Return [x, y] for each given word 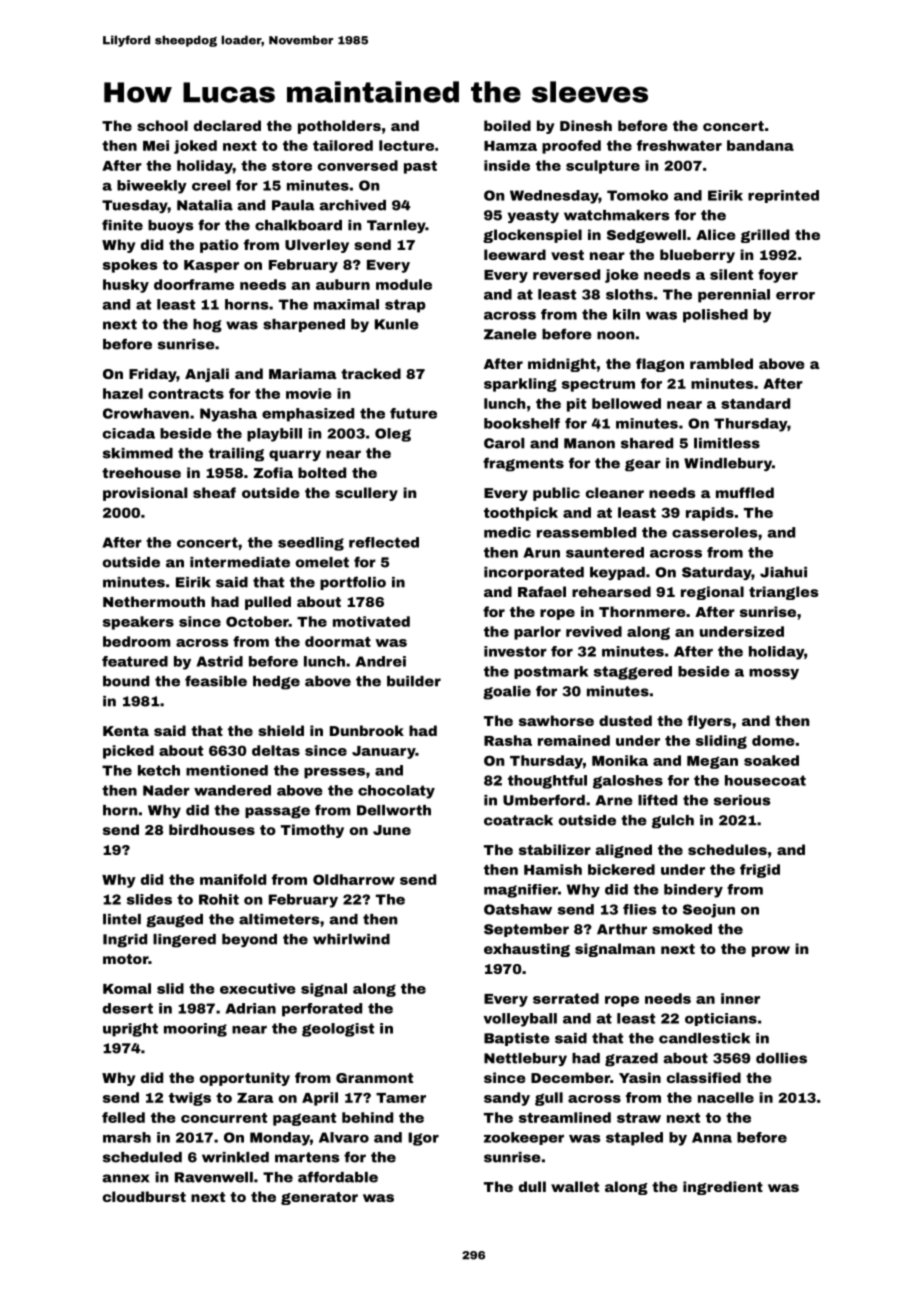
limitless [727, 443]
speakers [138, 623]
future [413, 413]
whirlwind [351, 939]
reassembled [586, 532]
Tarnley [396, 226]
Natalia [205, 205]
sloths [629, 294]
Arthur [622, 929]
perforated [322, 1010]
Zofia [273, 472]
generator [319, 1198]
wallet [575, 1186]
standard [755, 403]
